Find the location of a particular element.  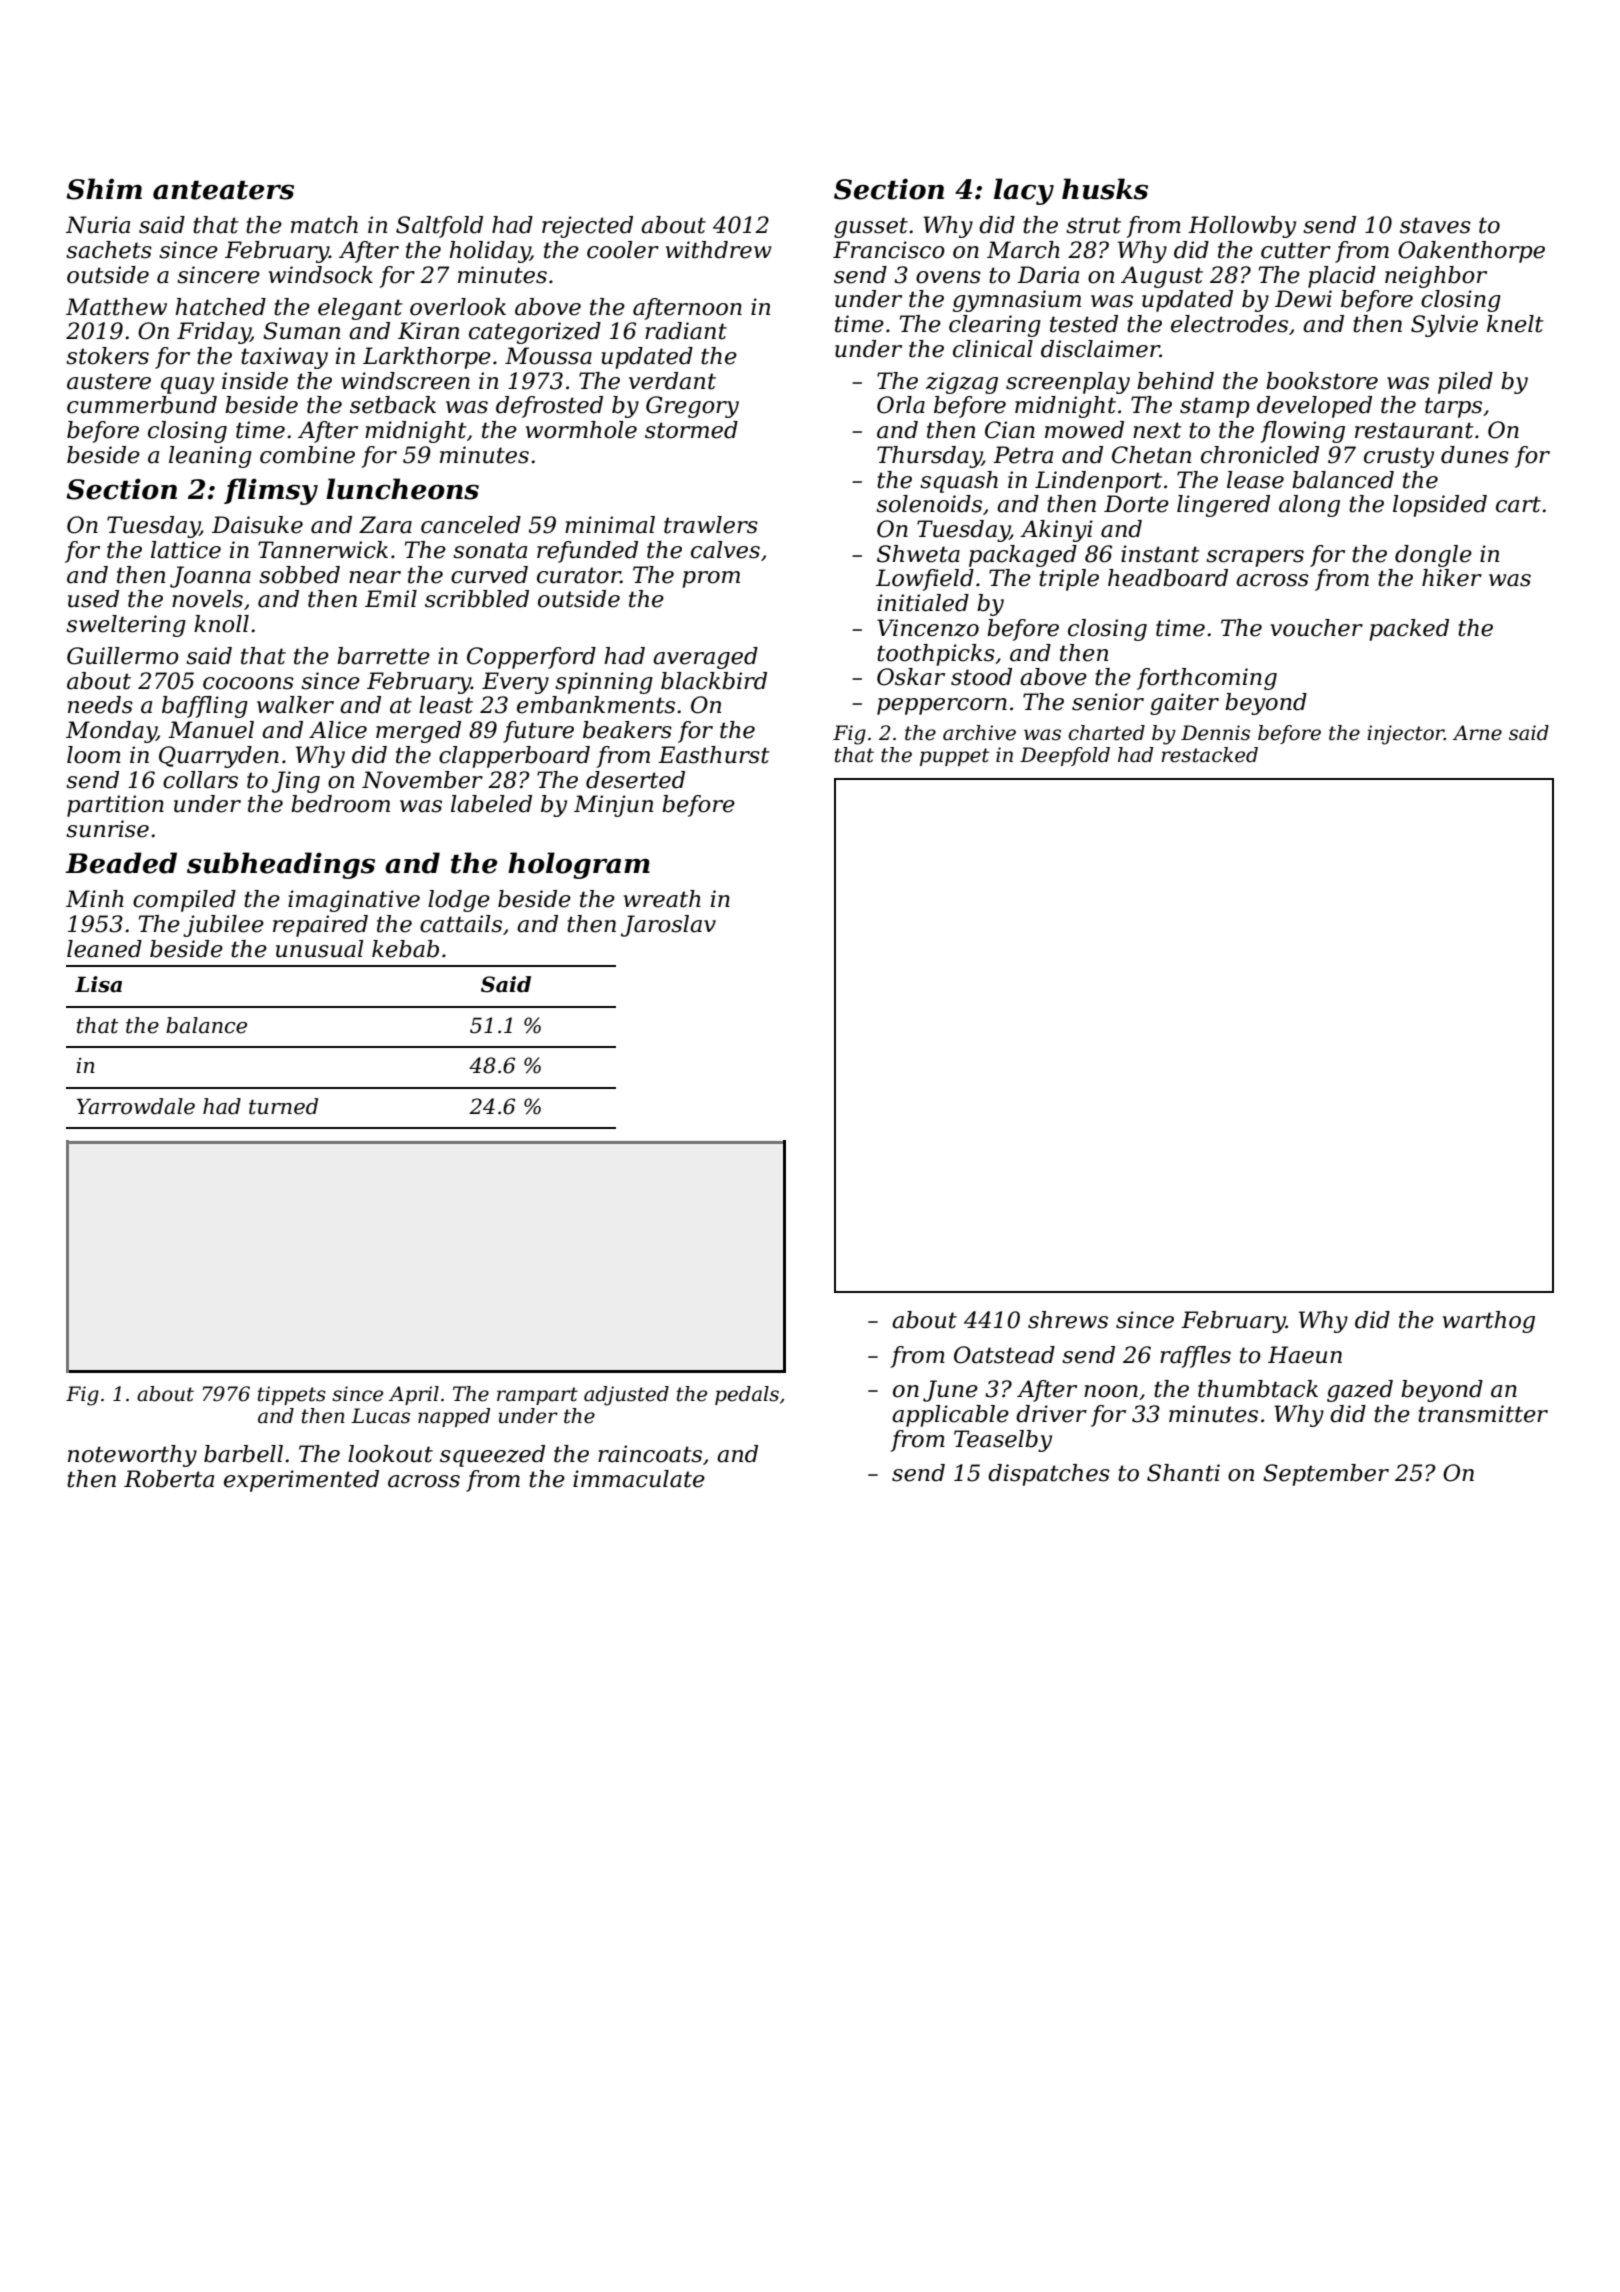

dispatches is located at coordinates (1049, 1475).
